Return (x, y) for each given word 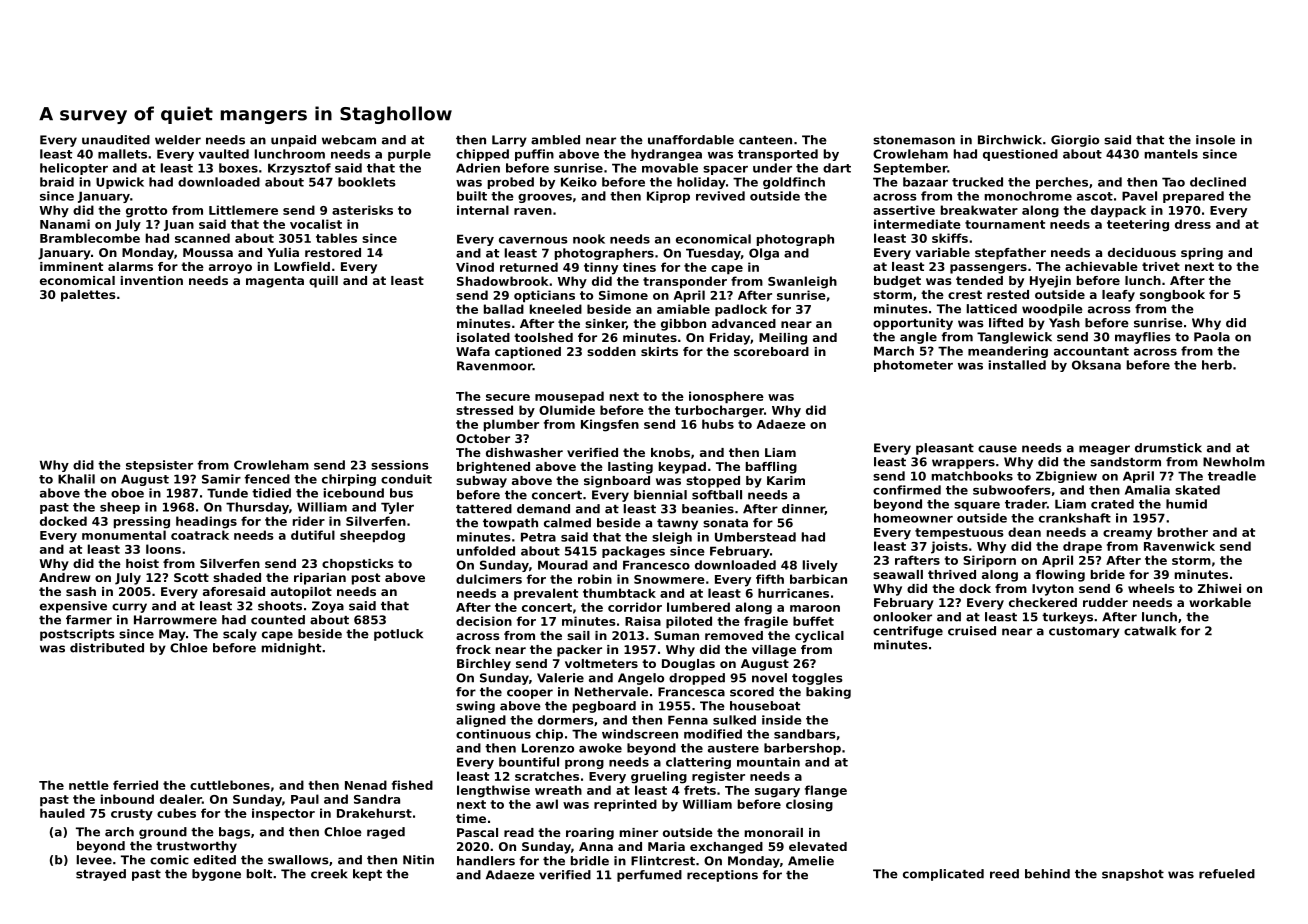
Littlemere (243, 210)
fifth (770, 579)
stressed (484, 410)
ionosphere (726, 397)
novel (769, 678)
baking (828, 693)
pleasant (945, 449)
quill (323, 282)
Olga (764, 254)
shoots (280, 606)
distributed (107, 648)
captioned (528, 353)
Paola (1212, 337)
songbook (1172, 296)
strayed (101, 875)
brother (1183, 532)
